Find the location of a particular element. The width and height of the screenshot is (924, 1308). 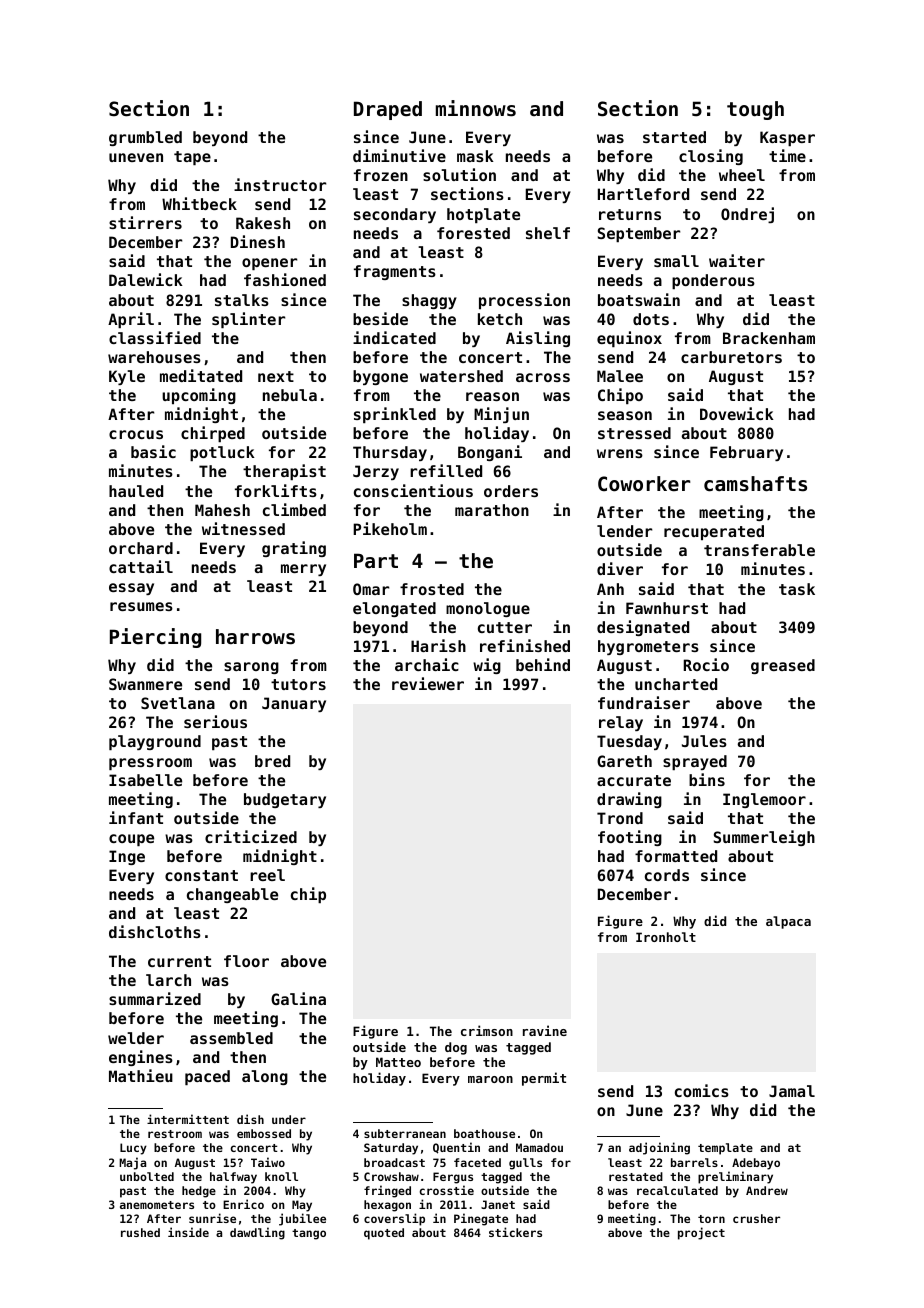

crocus is located at coordinates (136, 434).
